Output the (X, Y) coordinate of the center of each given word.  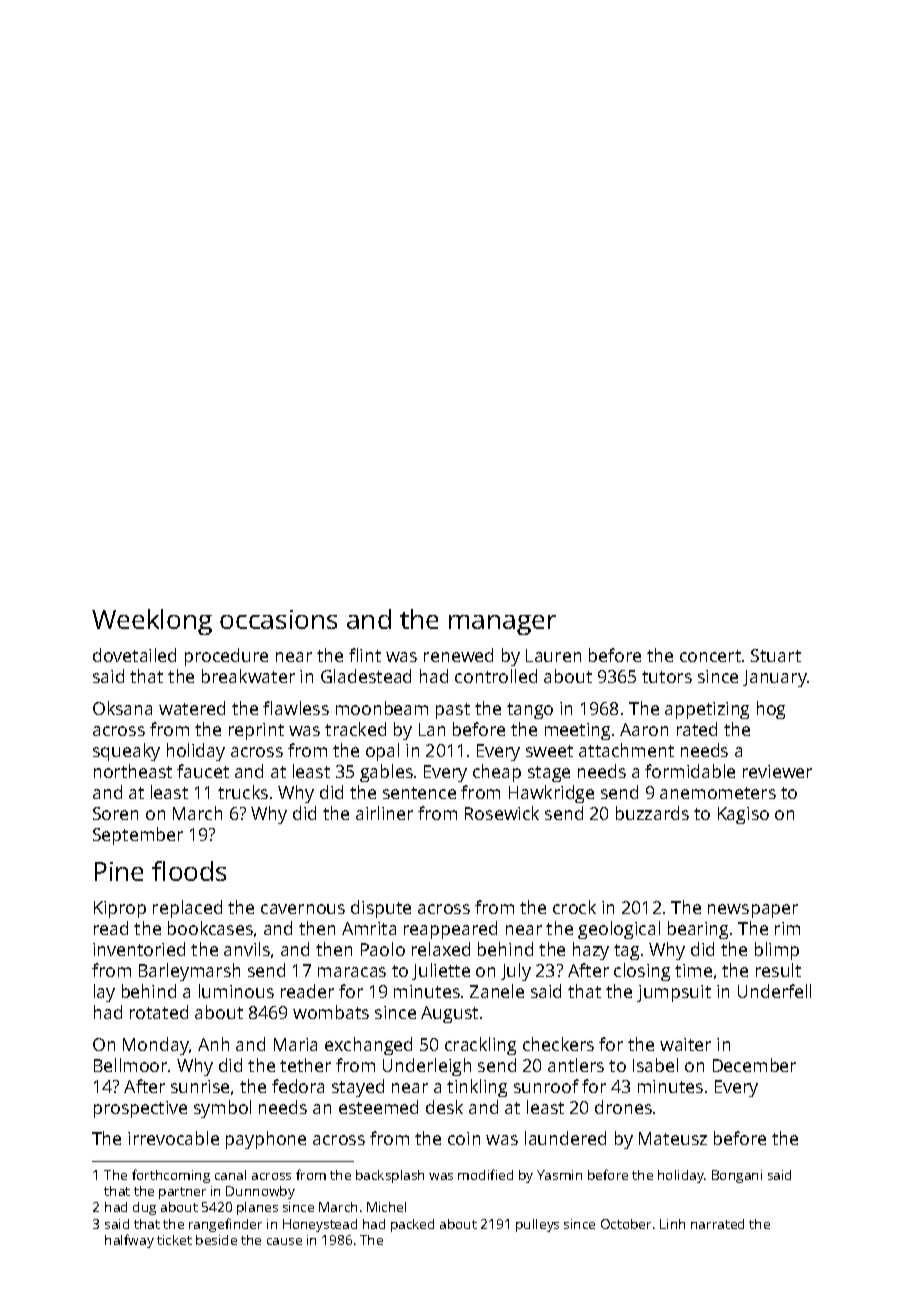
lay (104, 993)
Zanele (497, 991)
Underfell (774, 991)
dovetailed (134, 655)
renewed (458, 655)
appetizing (707, 710)
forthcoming (171, 1176)
